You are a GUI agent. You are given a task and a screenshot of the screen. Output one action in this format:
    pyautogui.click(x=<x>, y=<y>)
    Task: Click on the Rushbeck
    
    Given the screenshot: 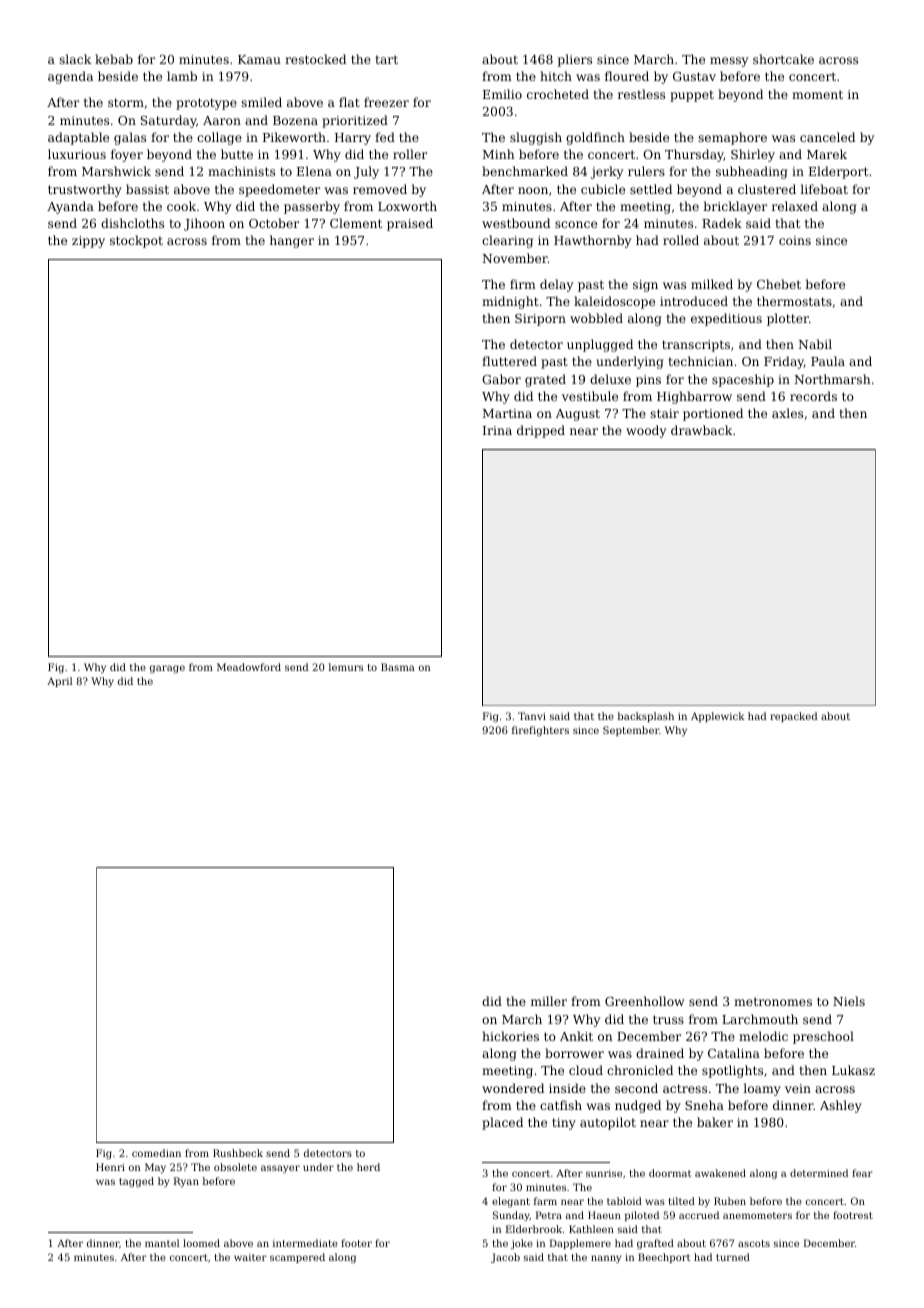 What is the action you would take?
    pyautogui.click(x=238, y=1153)
